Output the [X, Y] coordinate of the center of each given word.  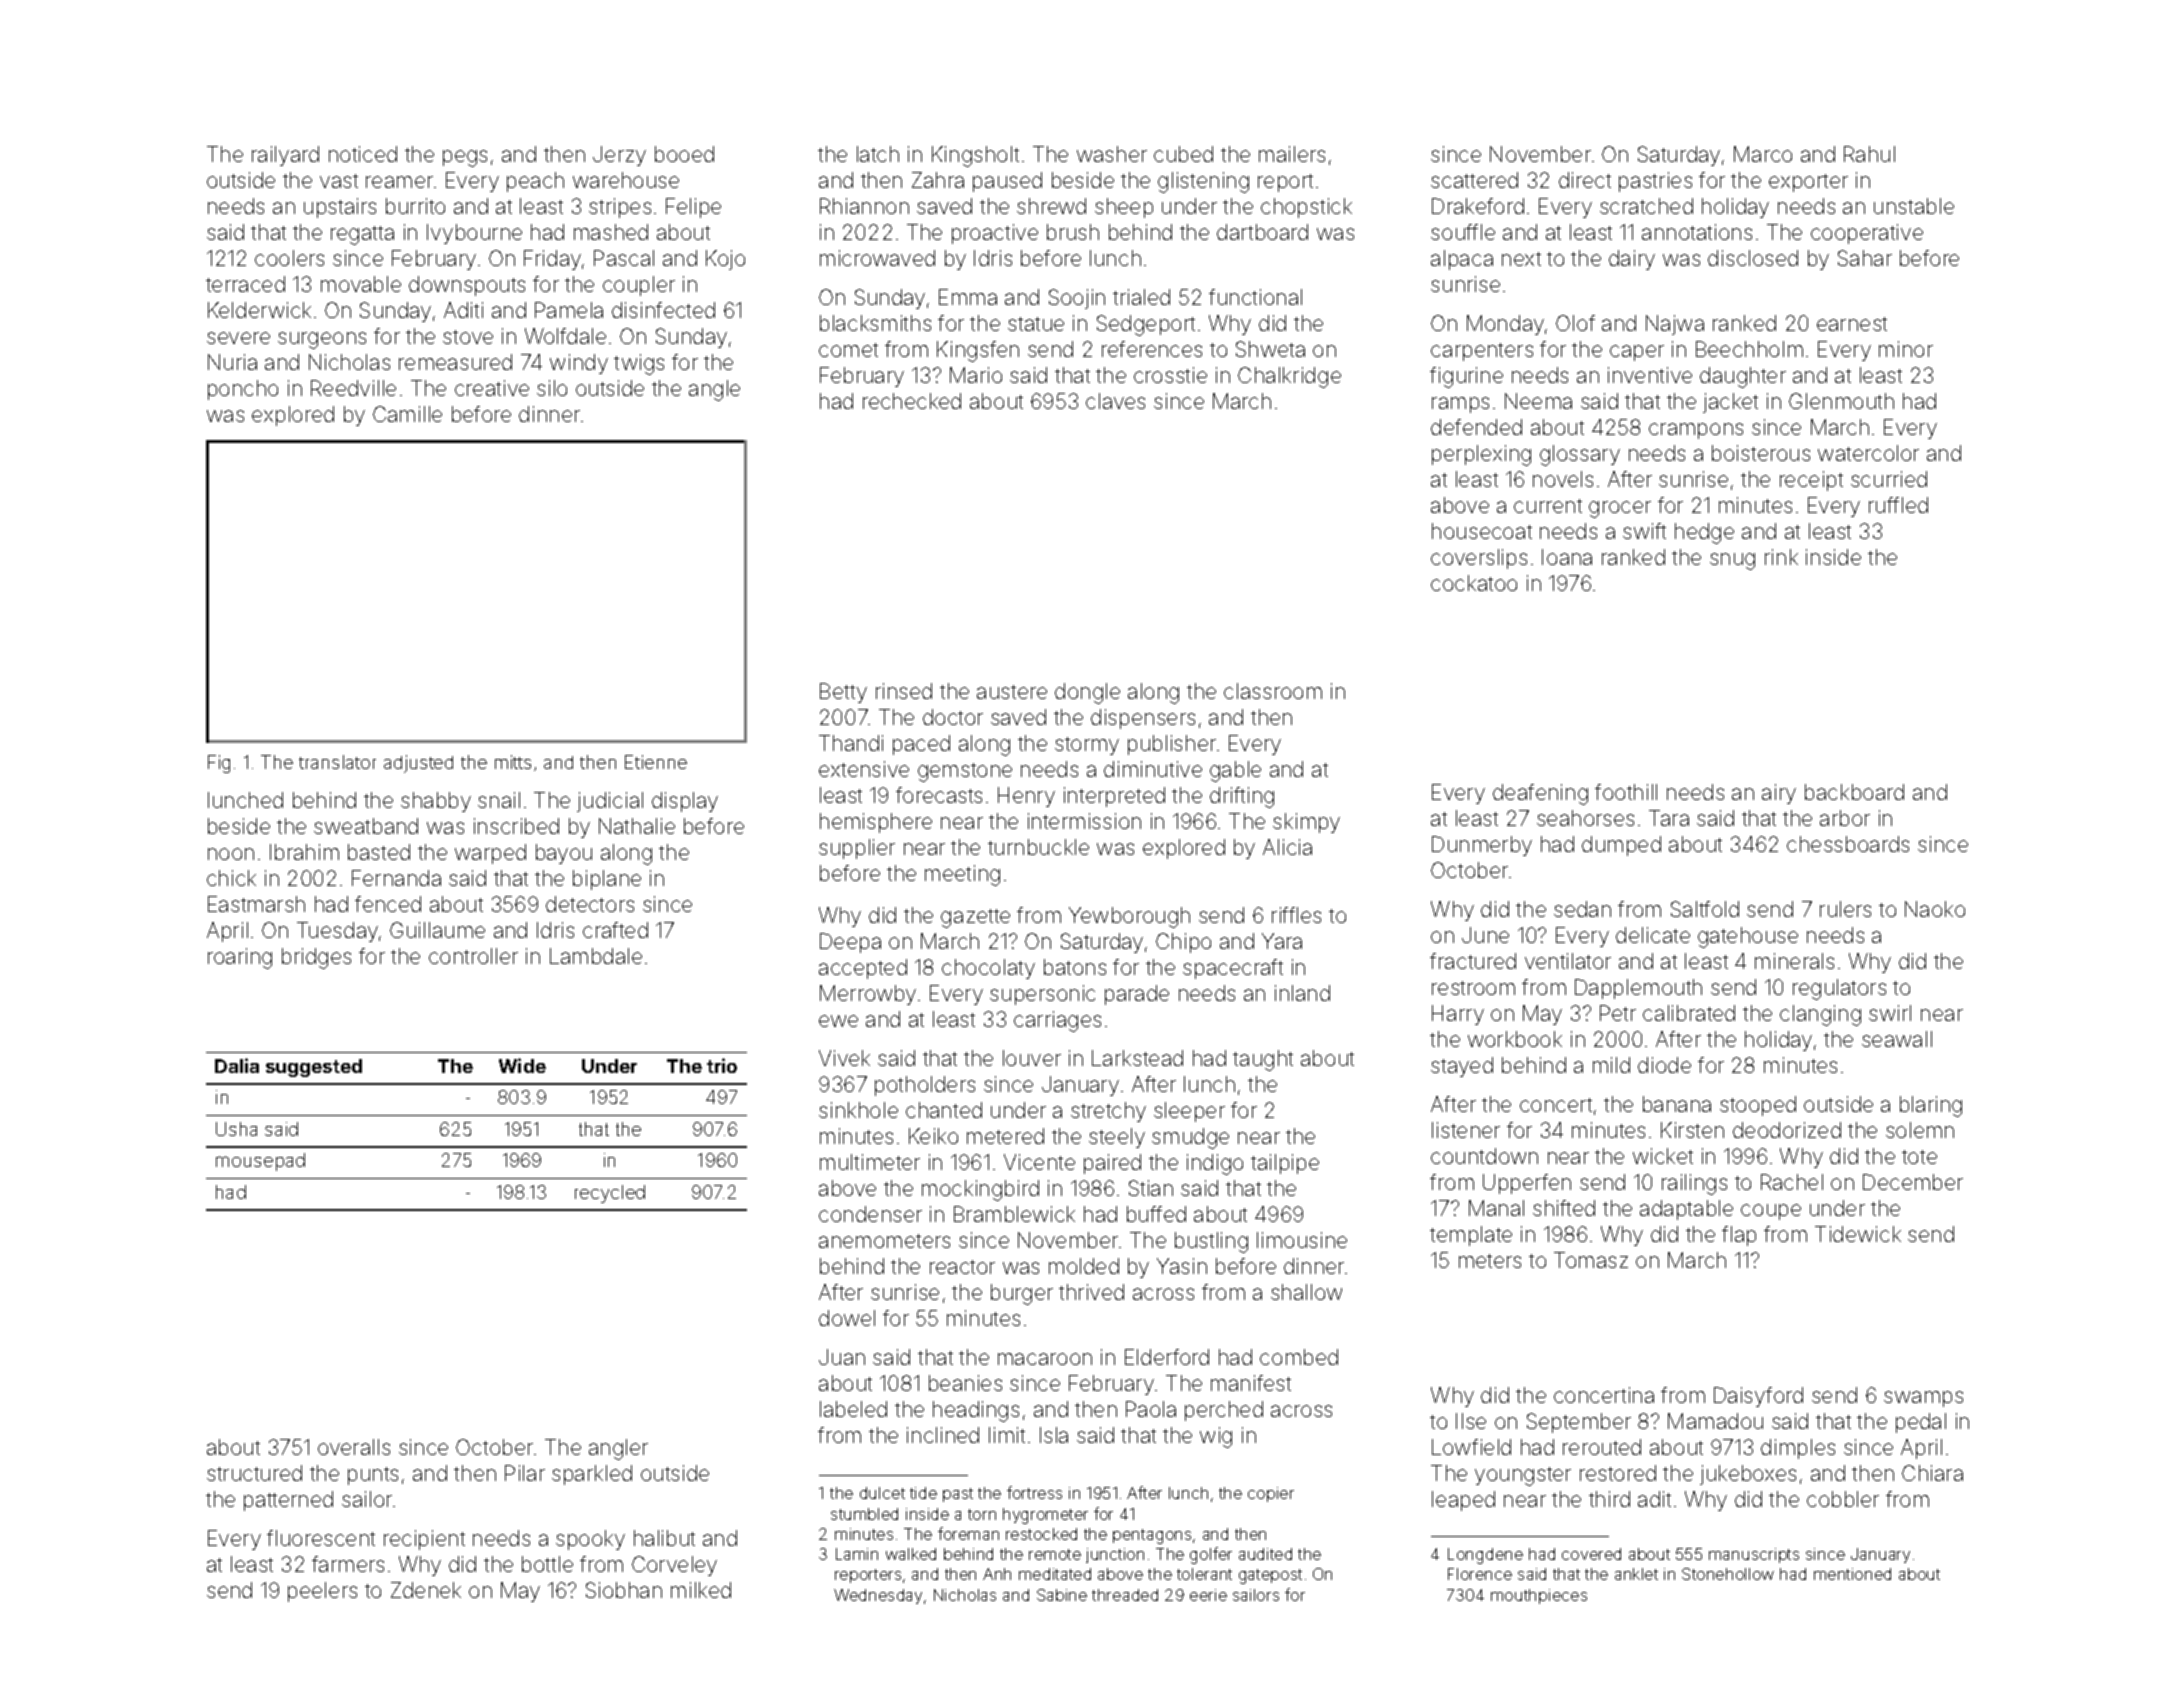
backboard [1854, 792]
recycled [610, 1194]
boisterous [1761, 453]
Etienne [656, 762]
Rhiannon [864, 206]
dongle [1087, 693]
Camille [407, 414]
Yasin [1182, 1266]
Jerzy [619, 156]
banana [1677, 1104]
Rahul [1869, 154]
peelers [322, 1592]
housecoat [1482, 531]
